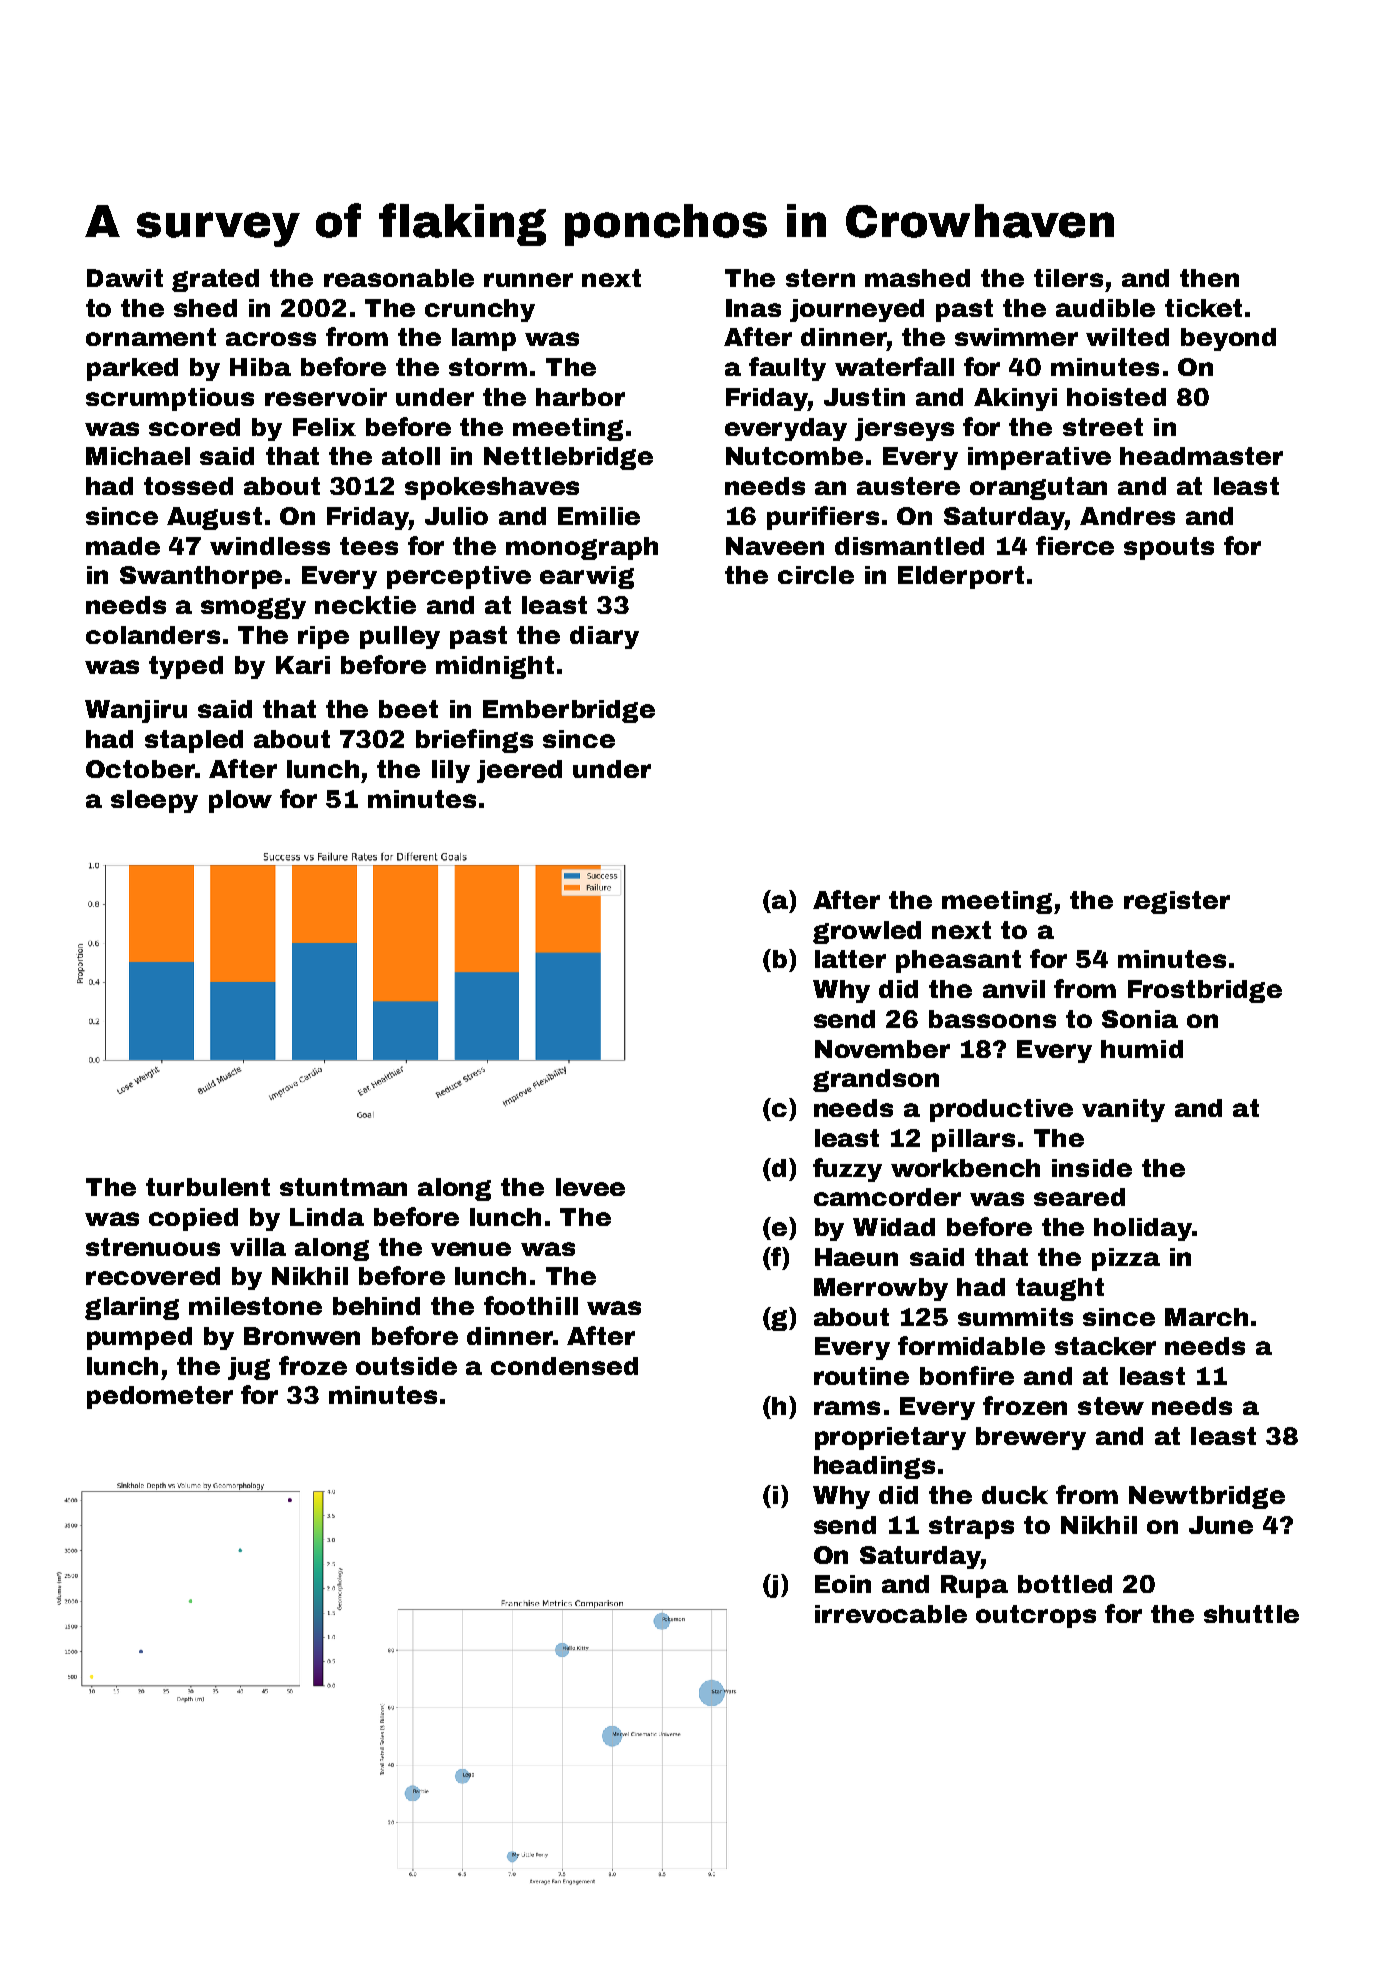 The width and height of the screenshot is (1386, 1969). What do you see at coordinates (843, 1584) in the screenshot?
I see `Eoin` at bounding box center [843, 1584].
